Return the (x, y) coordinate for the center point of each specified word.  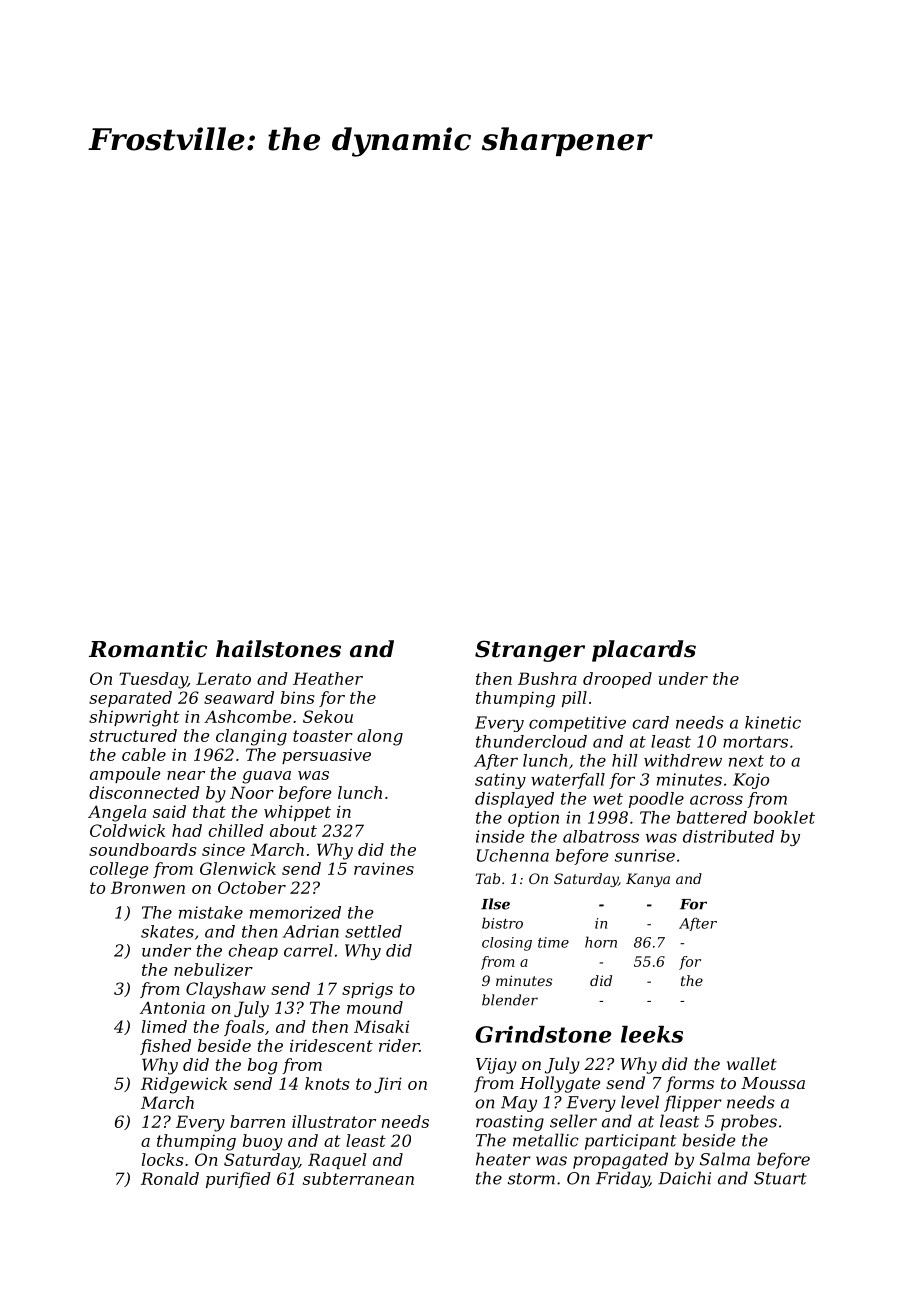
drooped (617, 680)
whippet (297, 813)
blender (510, 1000)
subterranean (358, 1178)
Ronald (170, 1178)
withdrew (683, 760)
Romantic (148, 649)
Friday (622, 1179)
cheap (253, 952)
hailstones (278, 649)
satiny (500, 781)
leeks (652, 1034)
